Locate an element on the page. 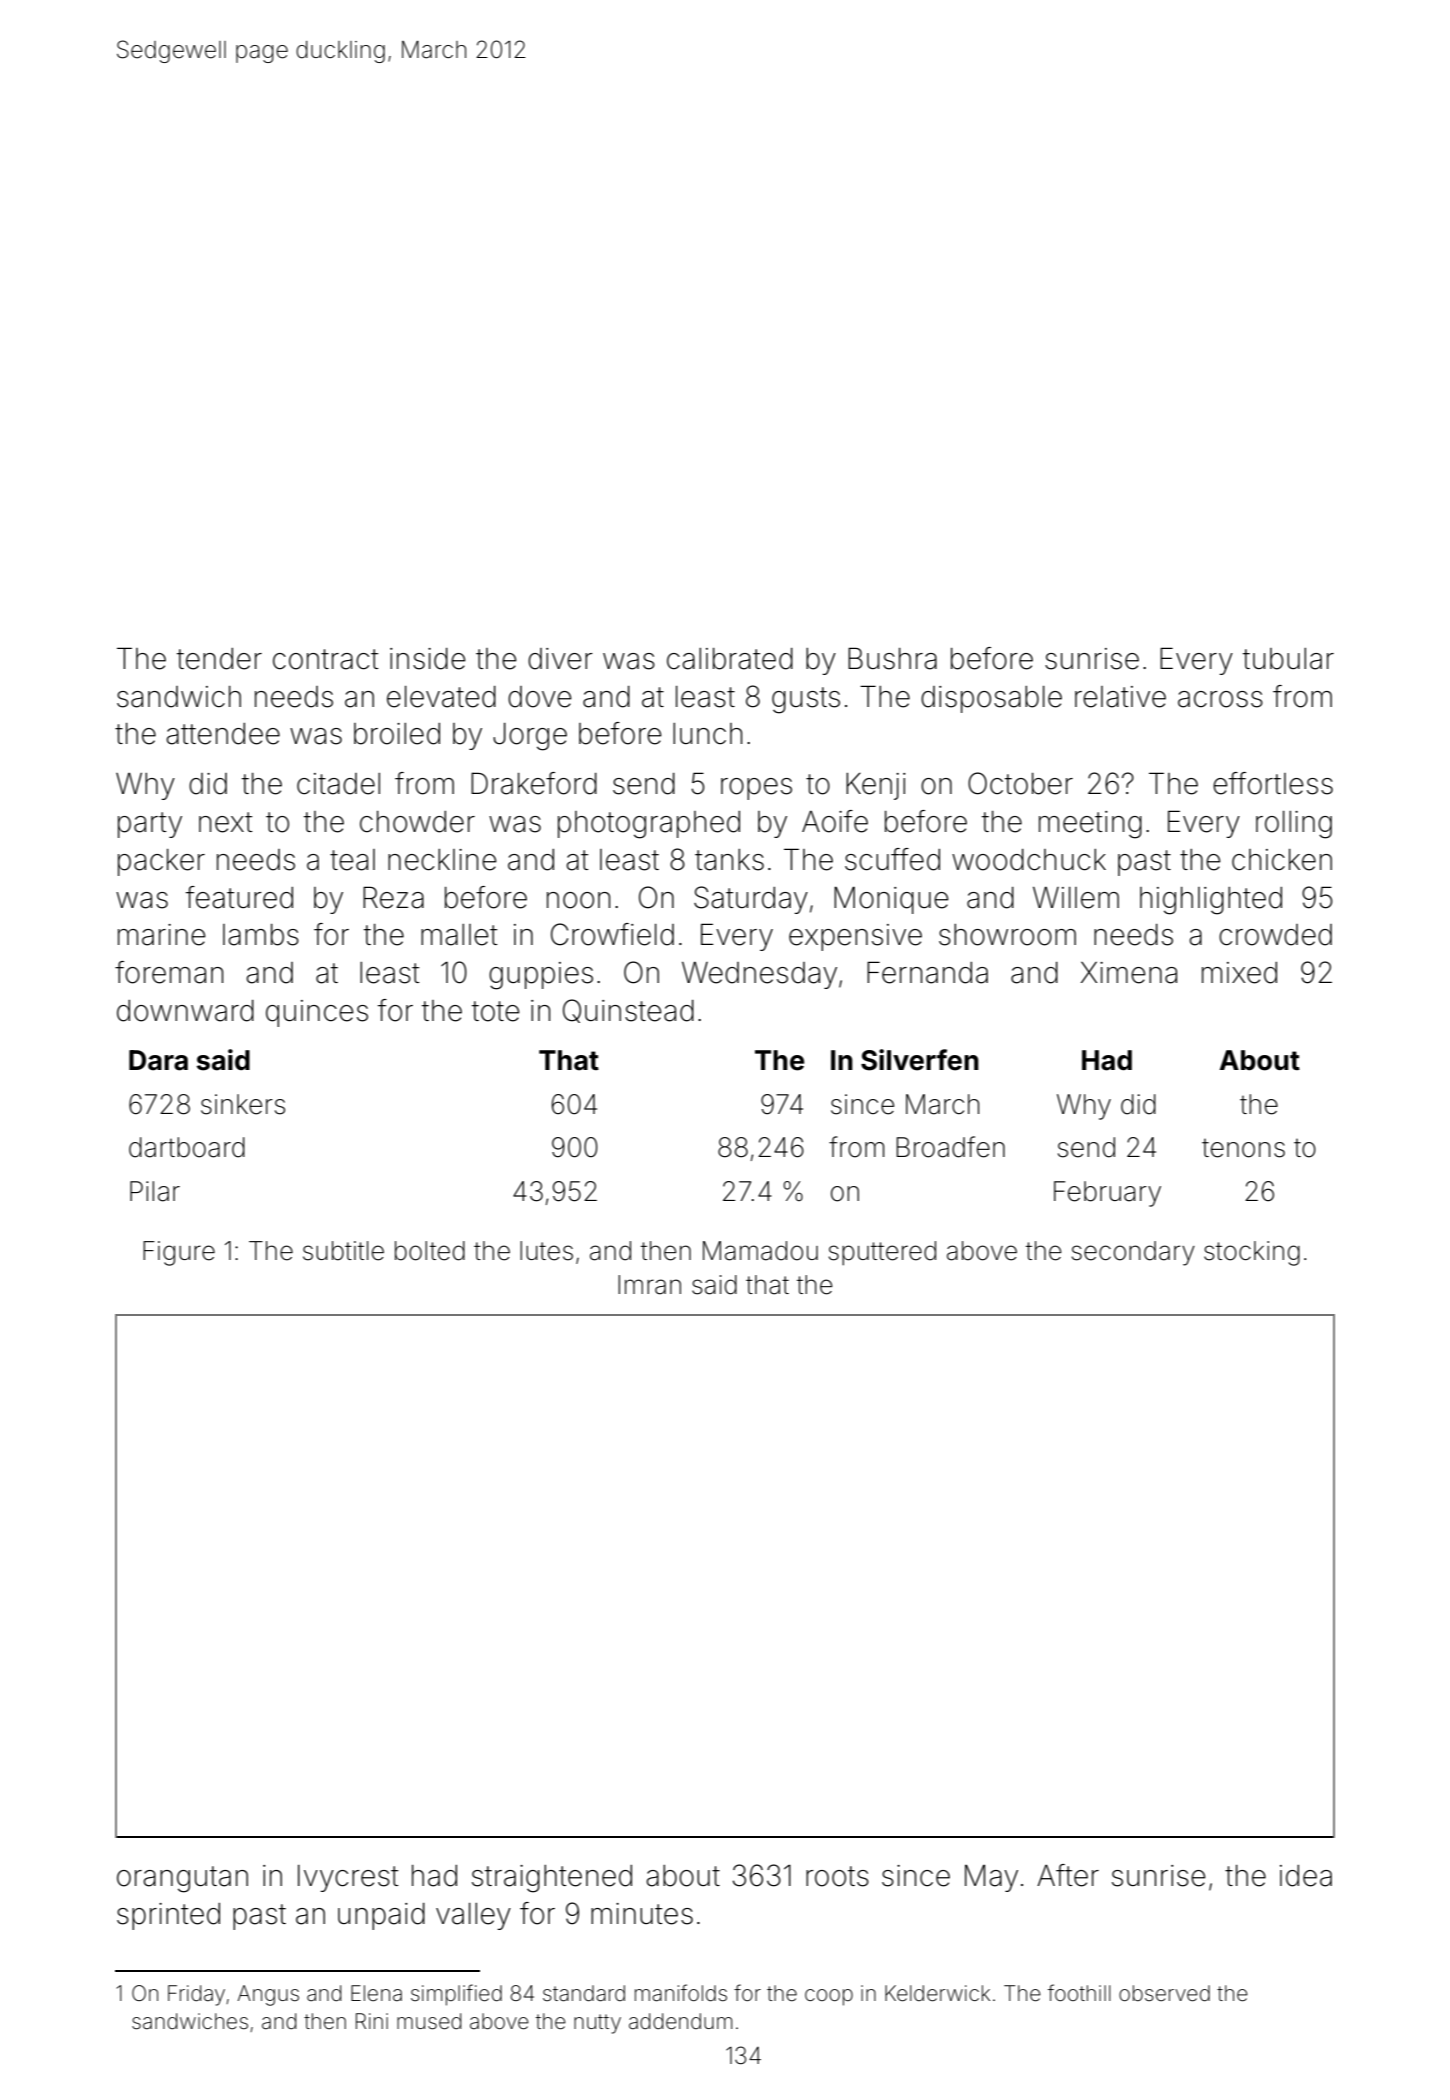 Image resolution: width=1450 pixels, height=2100 pixels. secondary is located at coordinates (1133, 1253).
